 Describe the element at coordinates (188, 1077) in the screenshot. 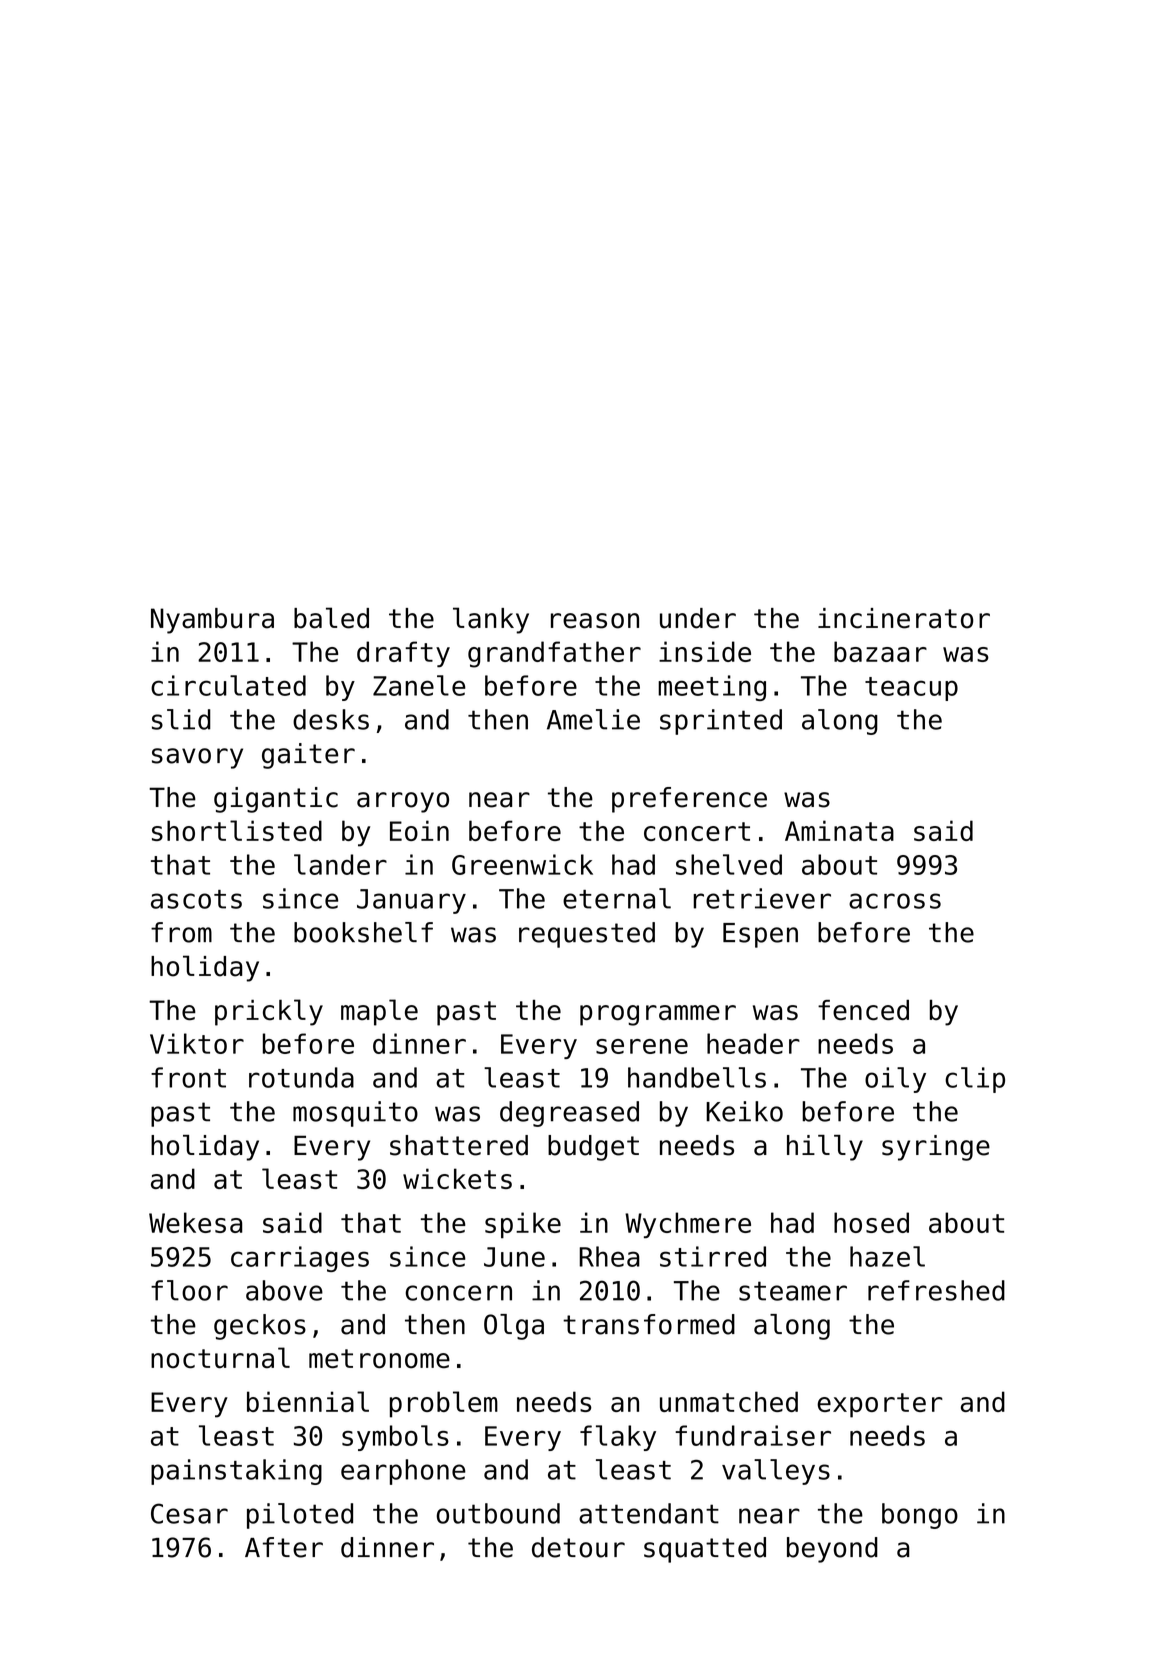

I see `front` at that location.
